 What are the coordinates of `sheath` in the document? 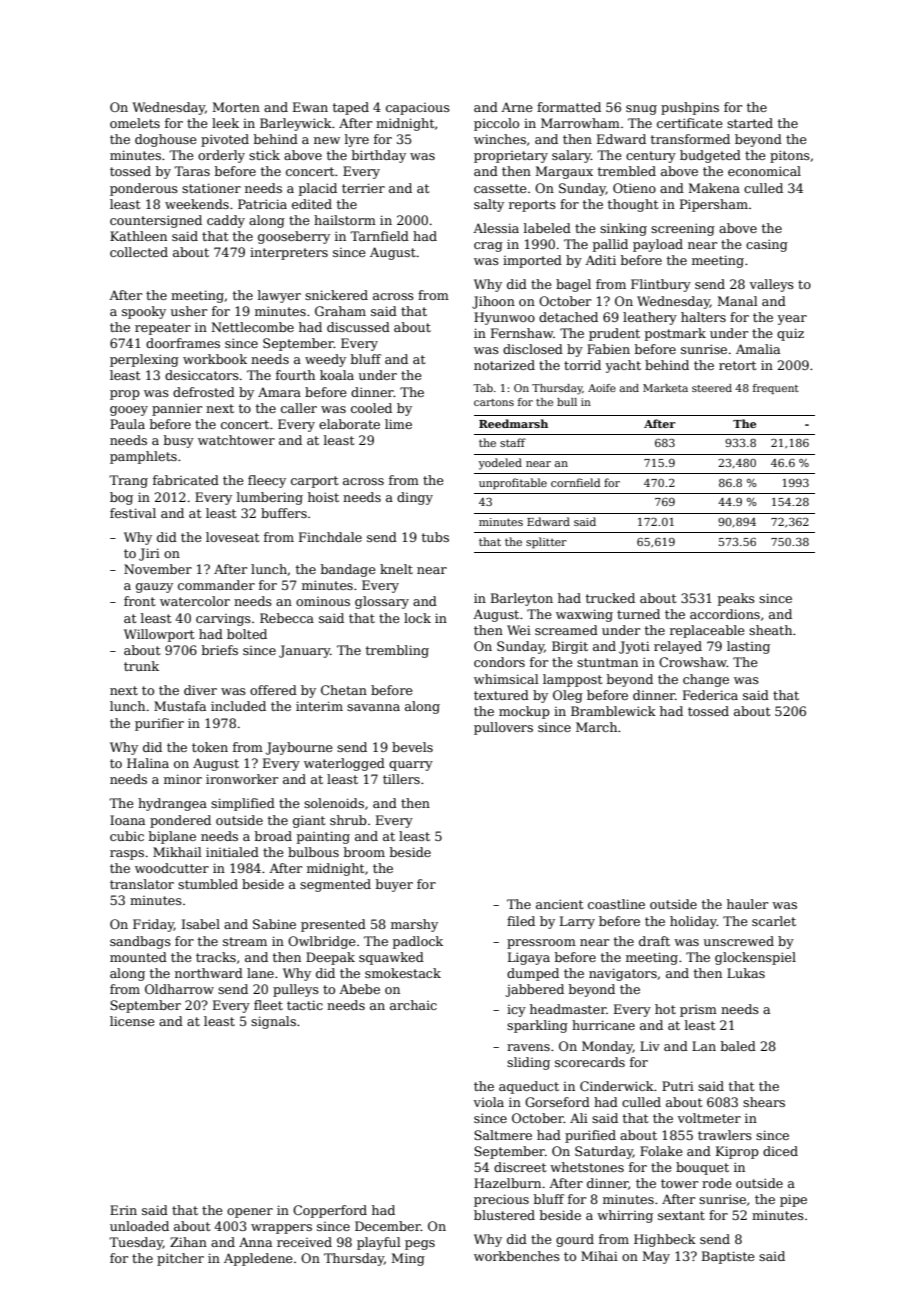 It's located at (770, 630).
